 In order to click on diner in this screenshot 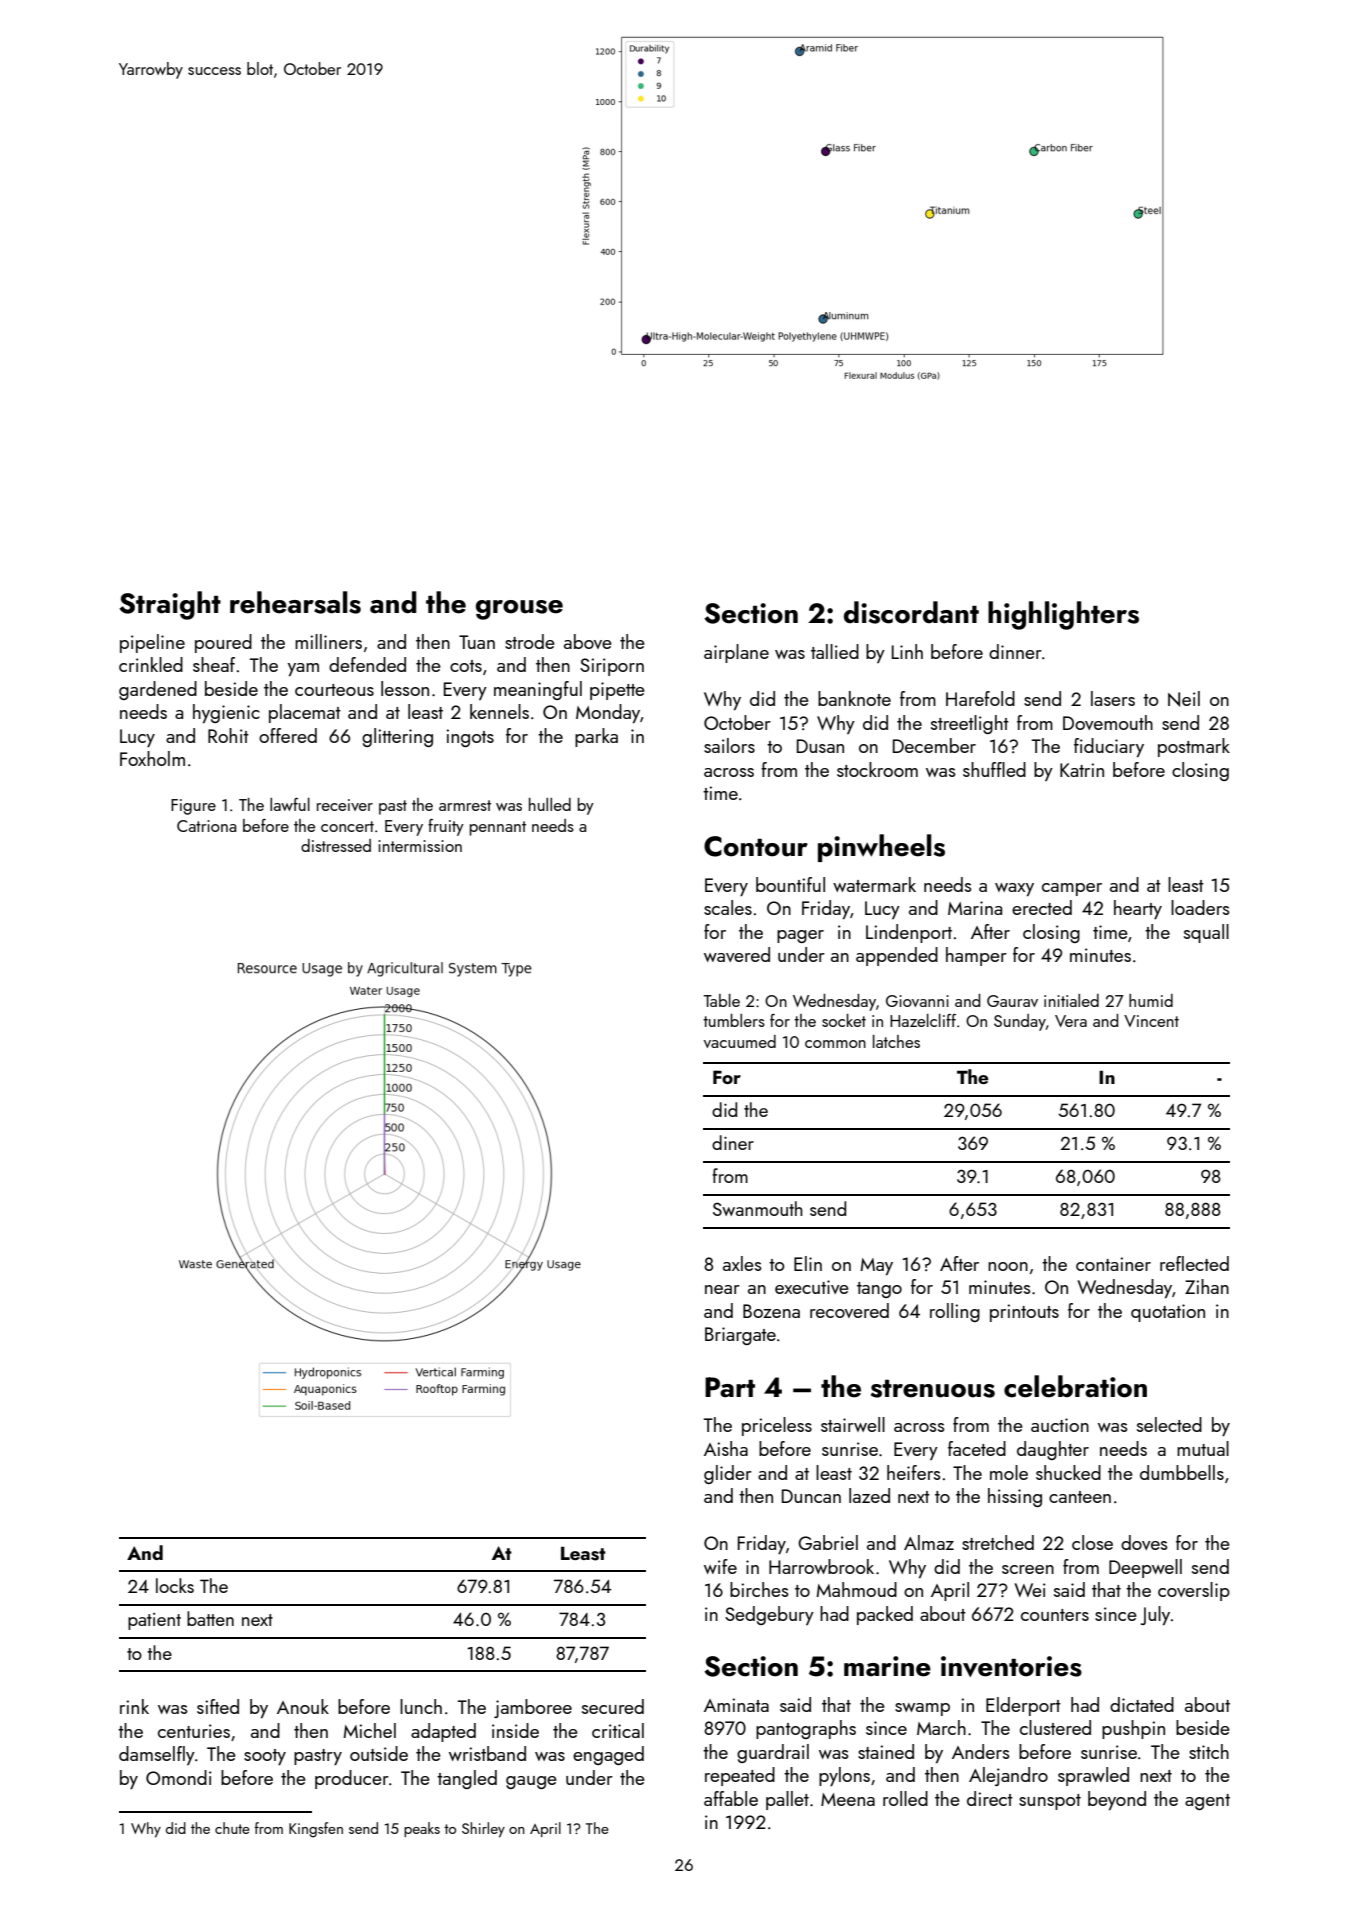, I will do `click(733, 1142)`.
